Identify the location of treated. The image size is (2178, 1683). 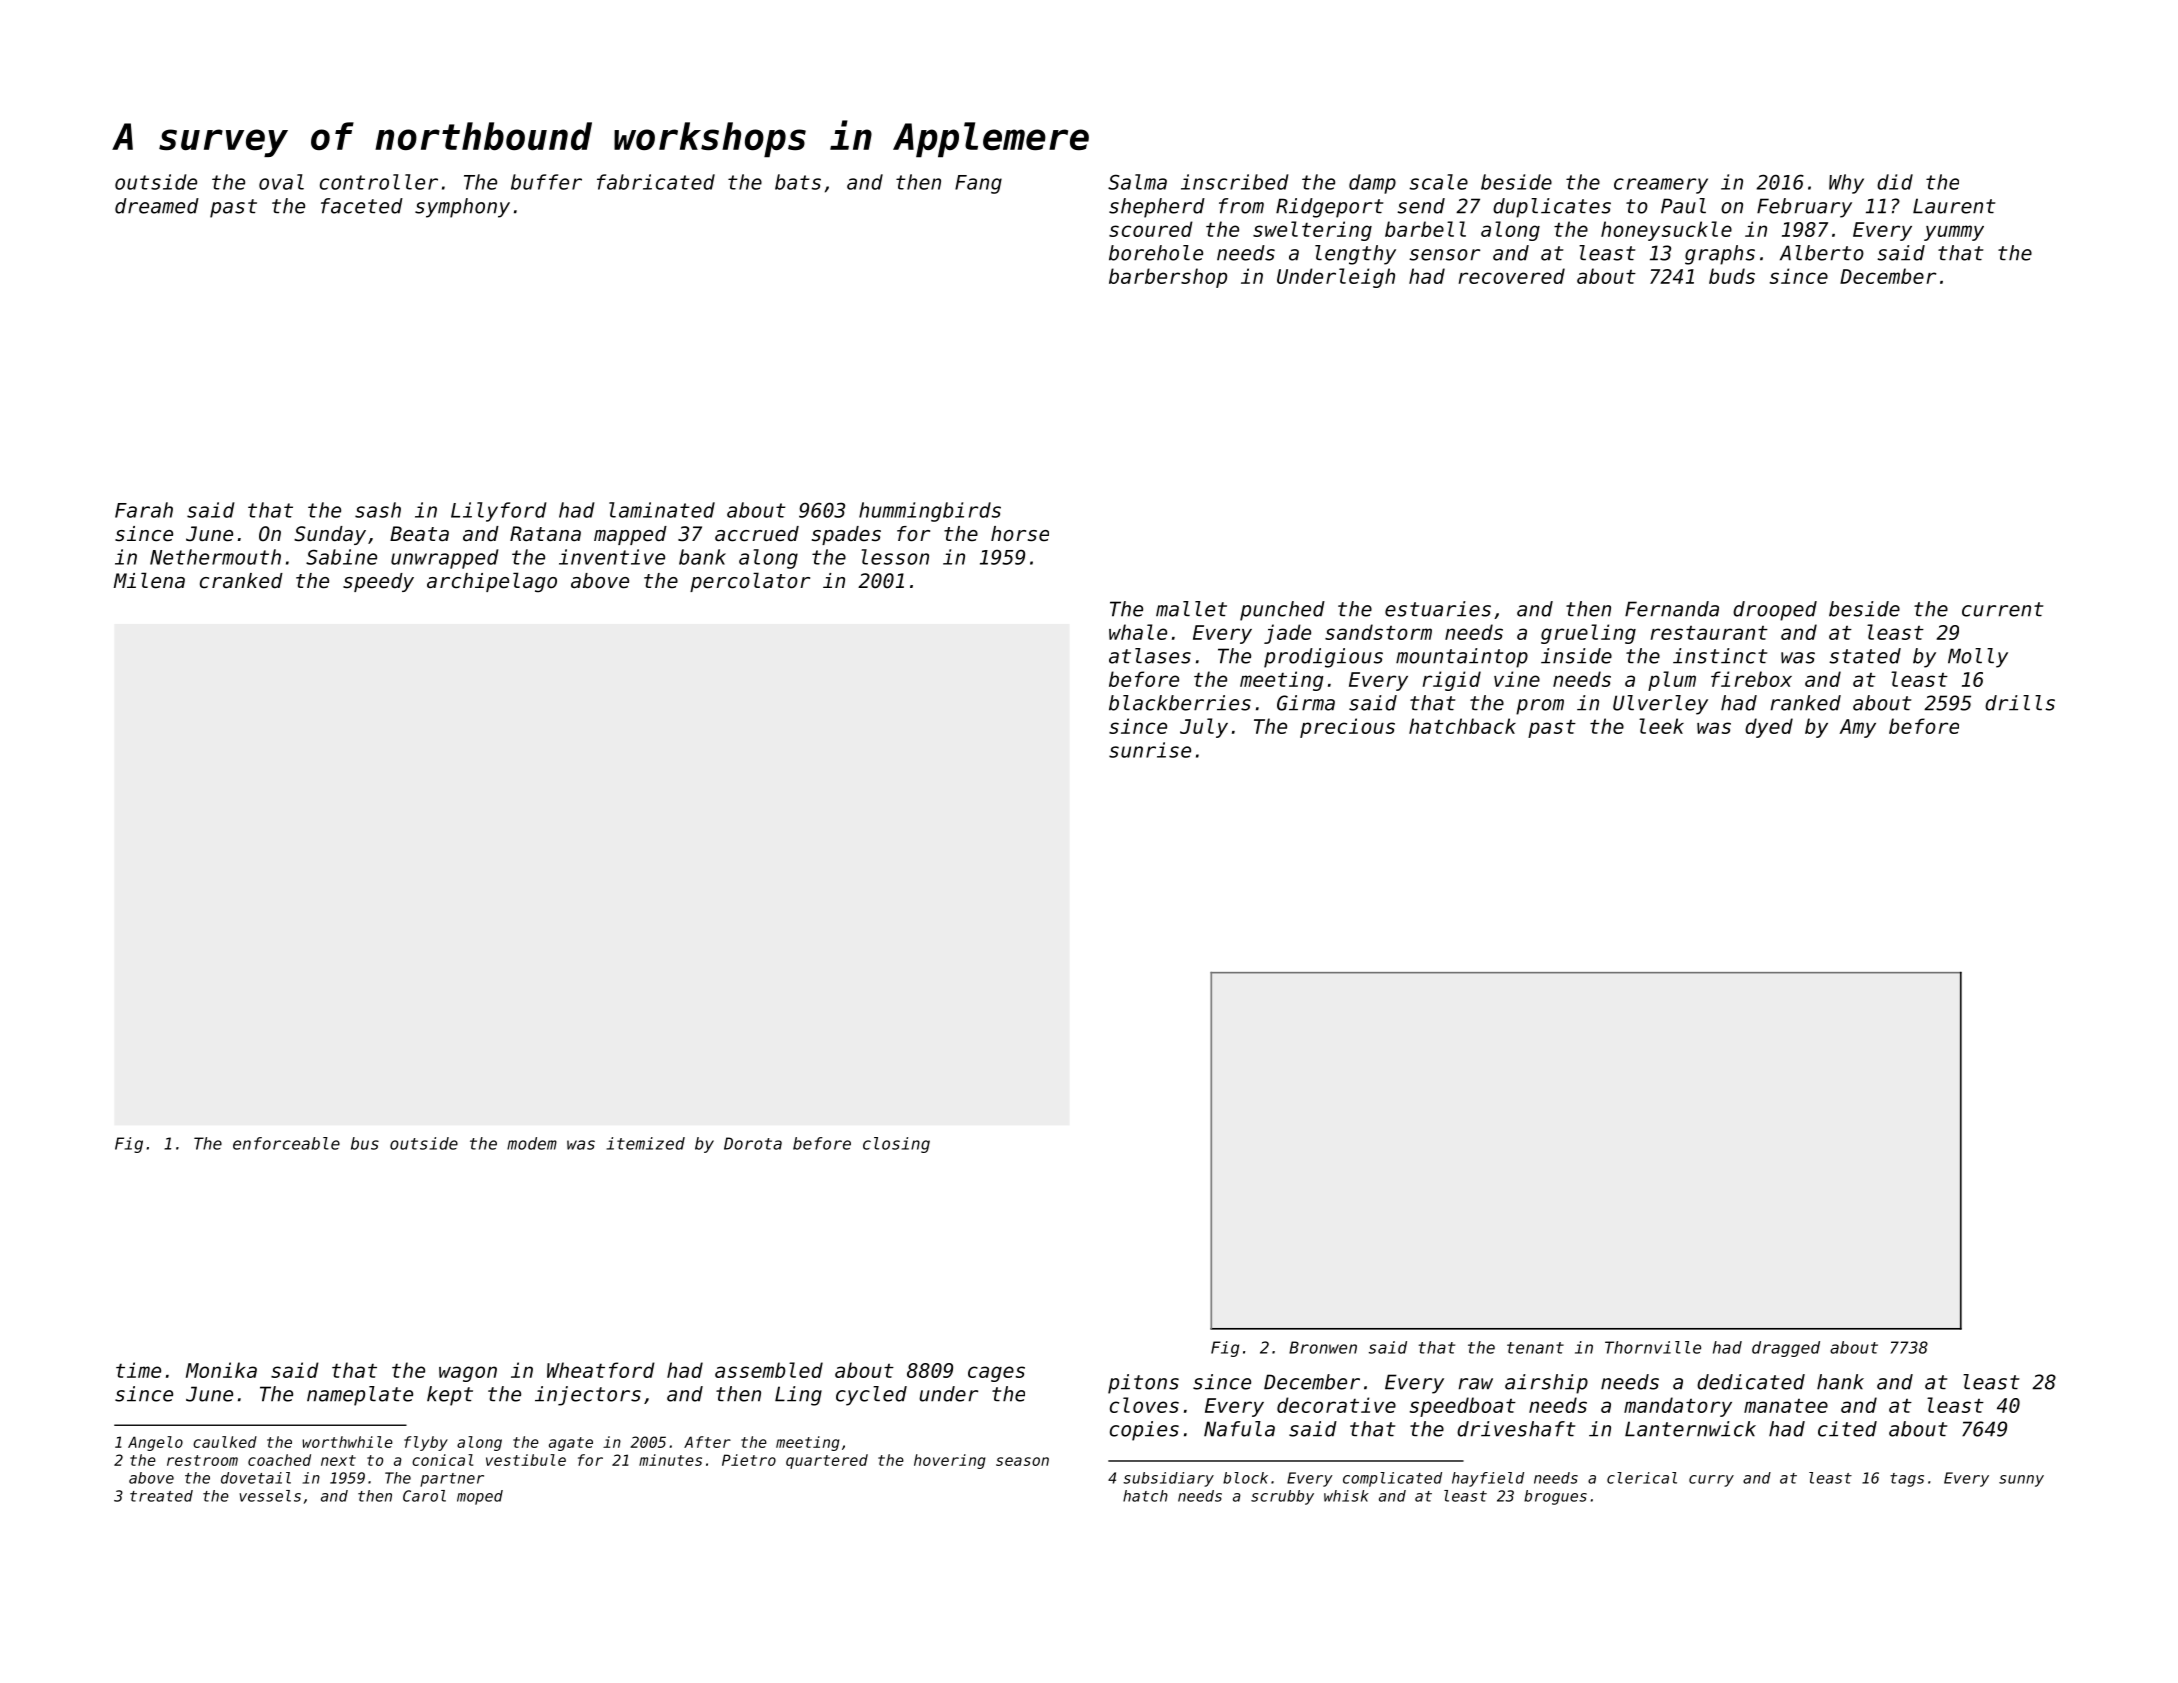
(161, 1496).
